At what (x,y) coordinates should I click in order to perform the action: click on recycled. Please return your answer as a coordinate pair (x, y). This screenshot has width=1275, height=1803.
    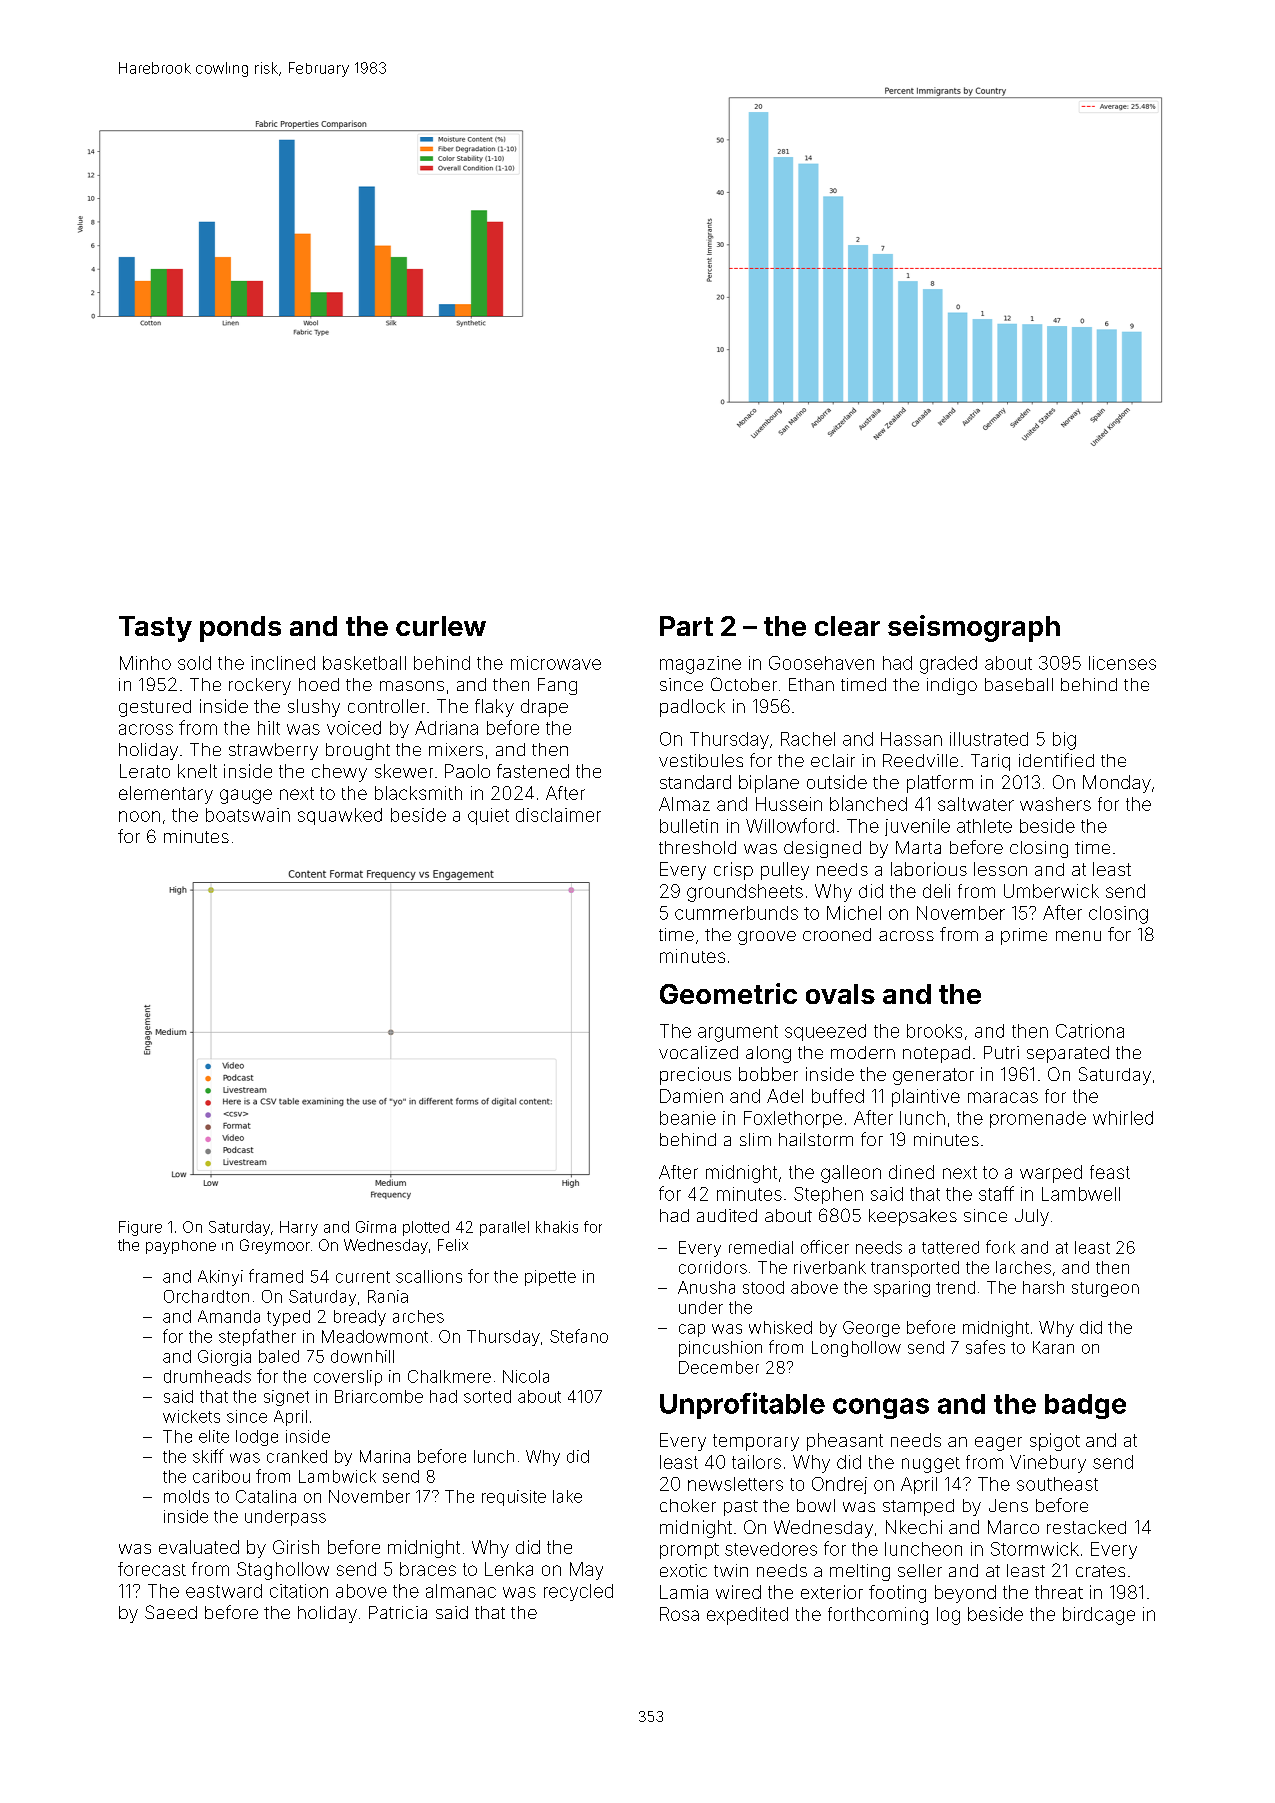
    Looking at the image, I should click on (578, 1592).
